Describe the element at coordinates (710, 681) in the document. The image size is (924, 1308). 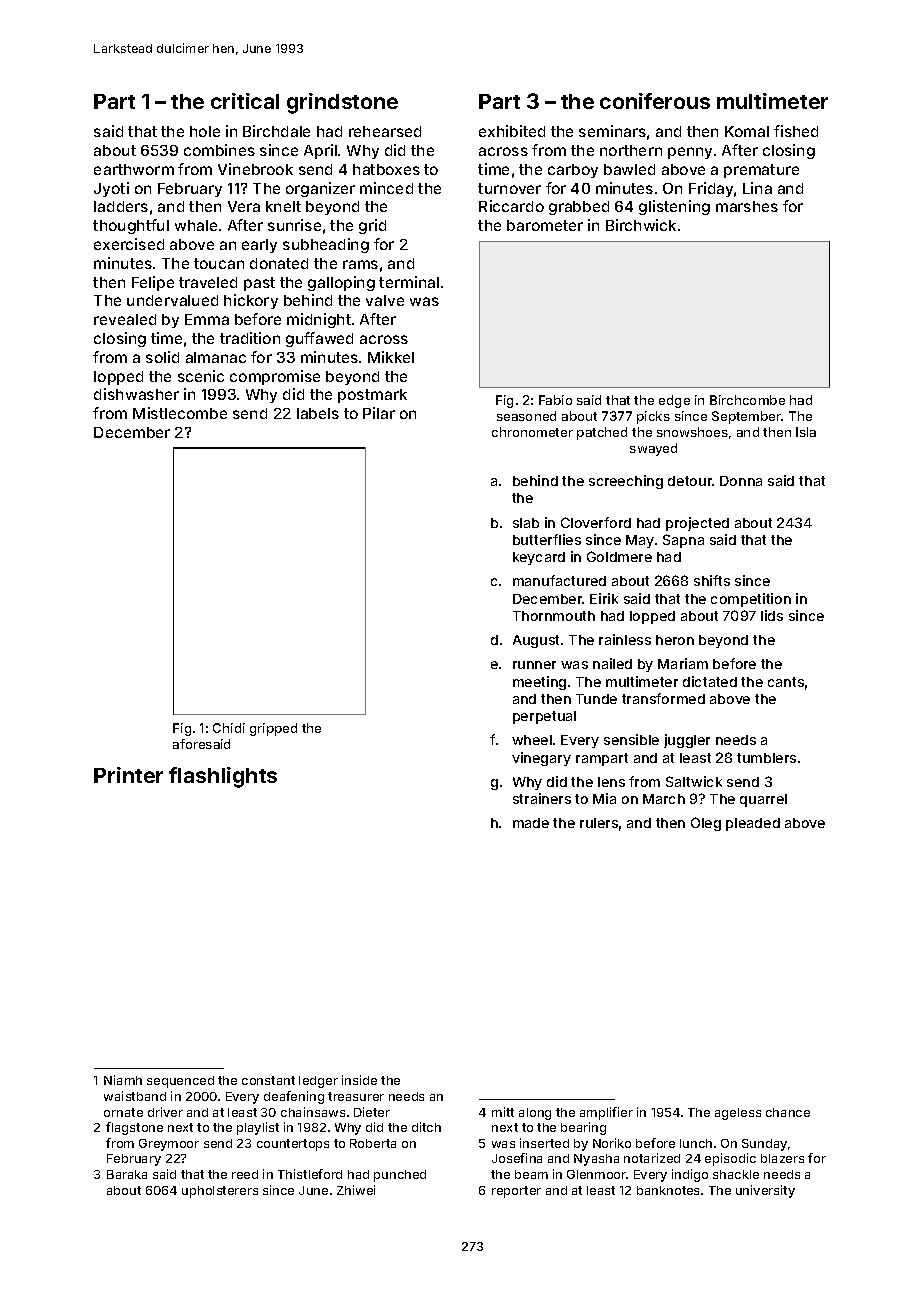
I see `dictated` at that location.
